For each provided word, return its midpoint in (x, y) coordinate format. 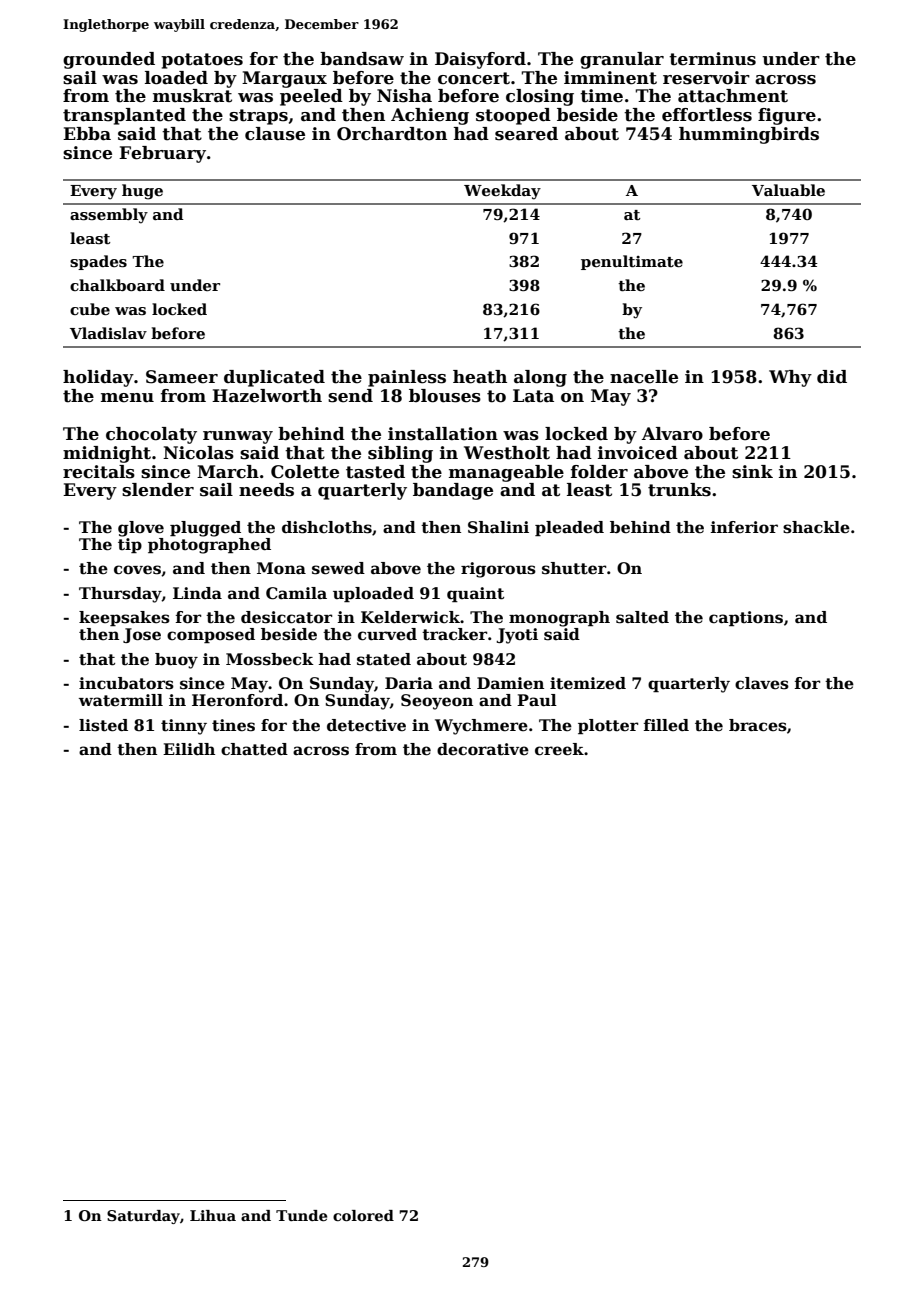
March (228, 472)
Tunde (301, 1215)
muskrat (192, 96)
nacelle (644, 377)
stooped (513, 116)
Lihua (213, 1215)
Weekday (502, 192)
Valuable (788, 190)
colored (363, 1215)
